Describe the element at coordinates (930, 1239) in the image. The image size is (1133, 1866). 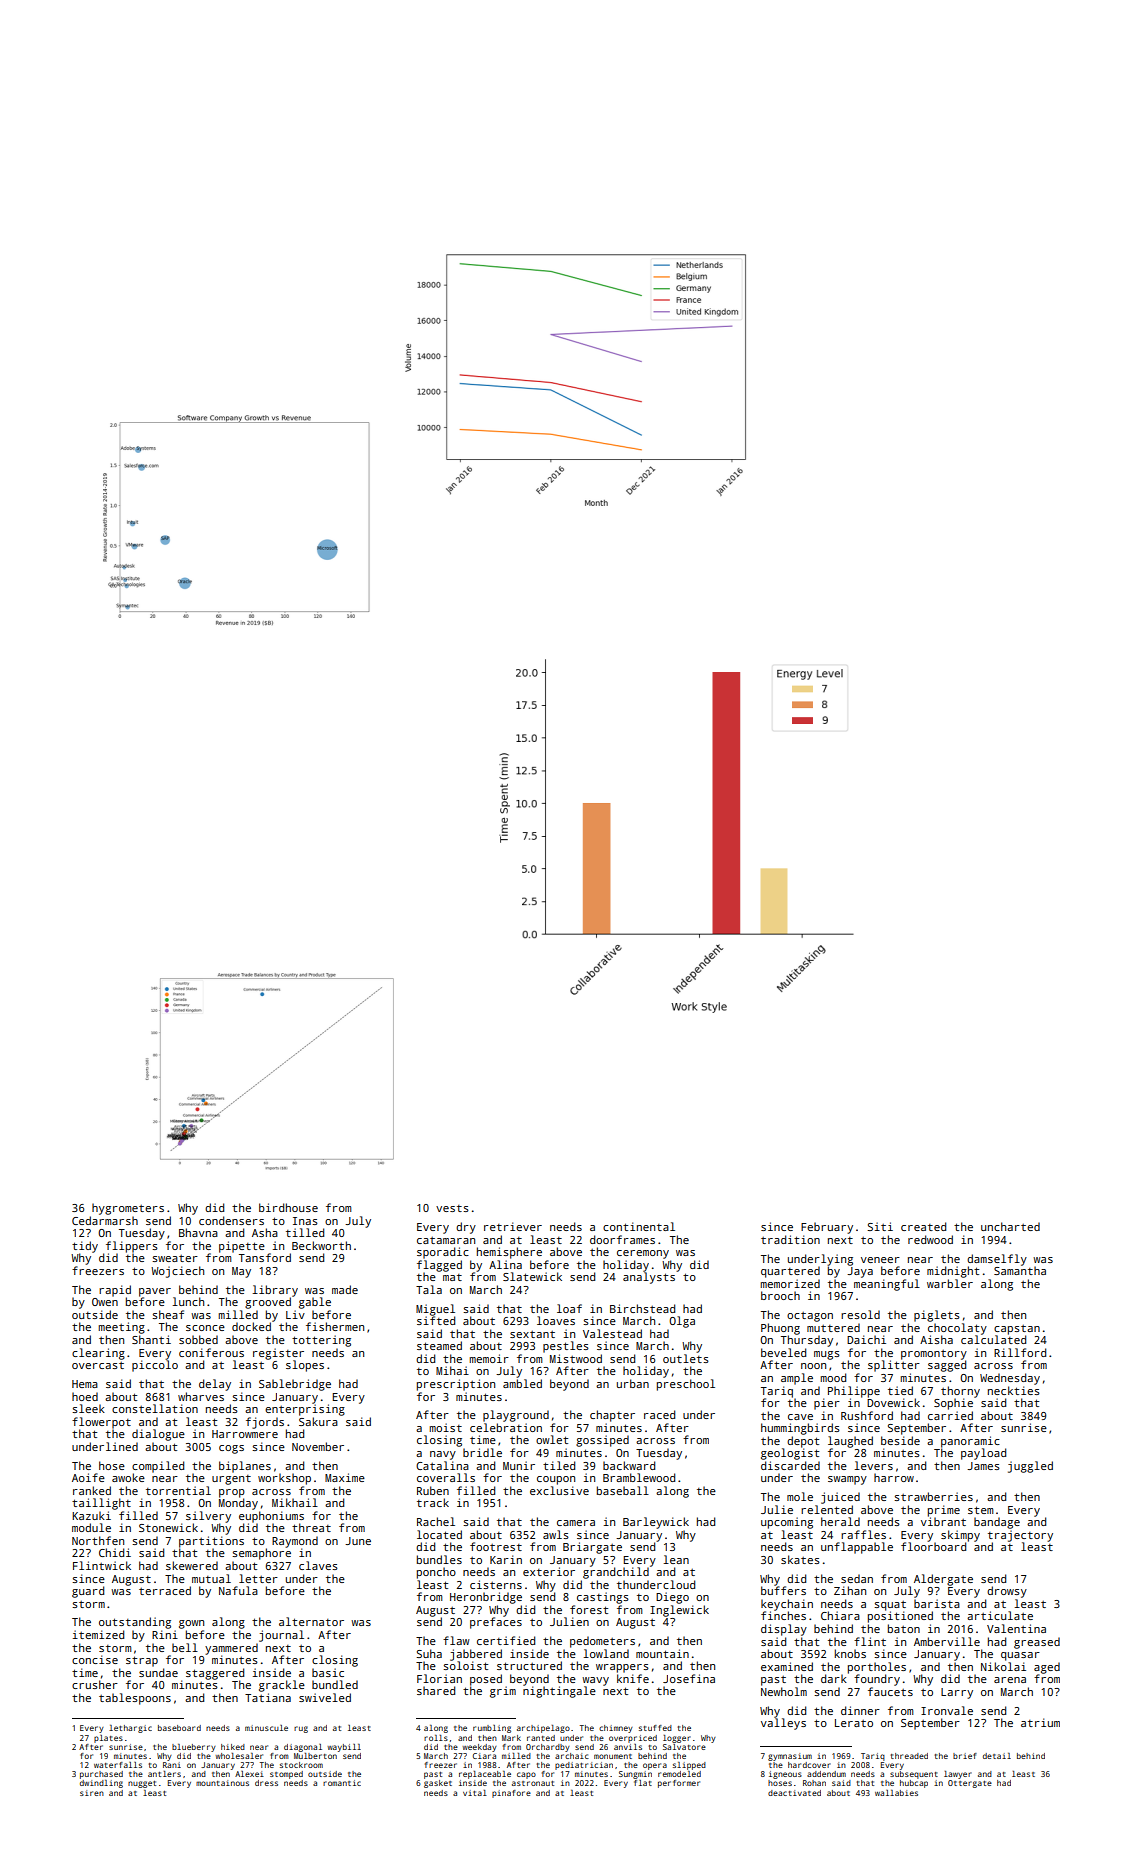
I see `redwood` at that location.
